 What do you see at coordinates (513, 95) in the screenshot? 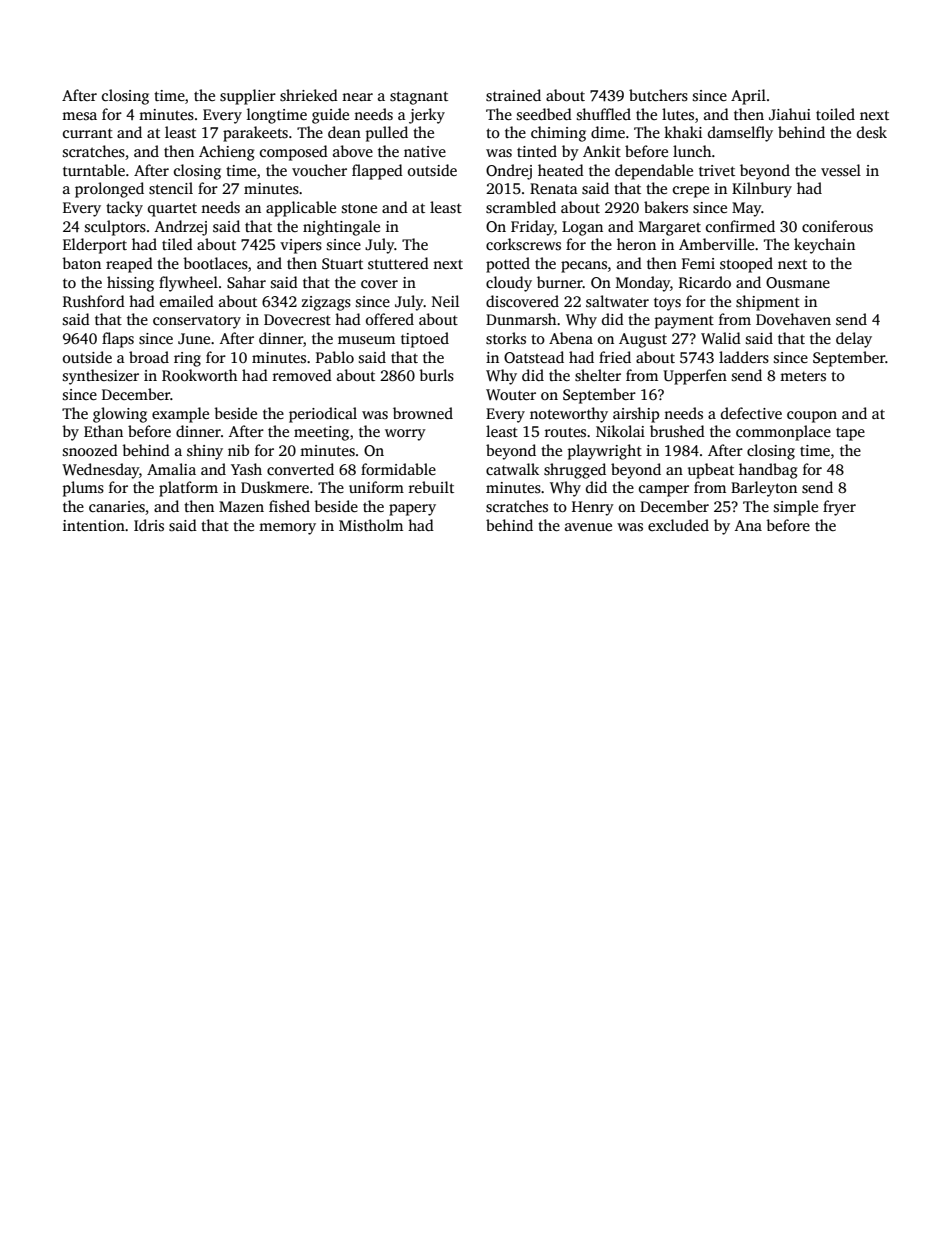
I see `strained` at bounding box center [513, 95].
